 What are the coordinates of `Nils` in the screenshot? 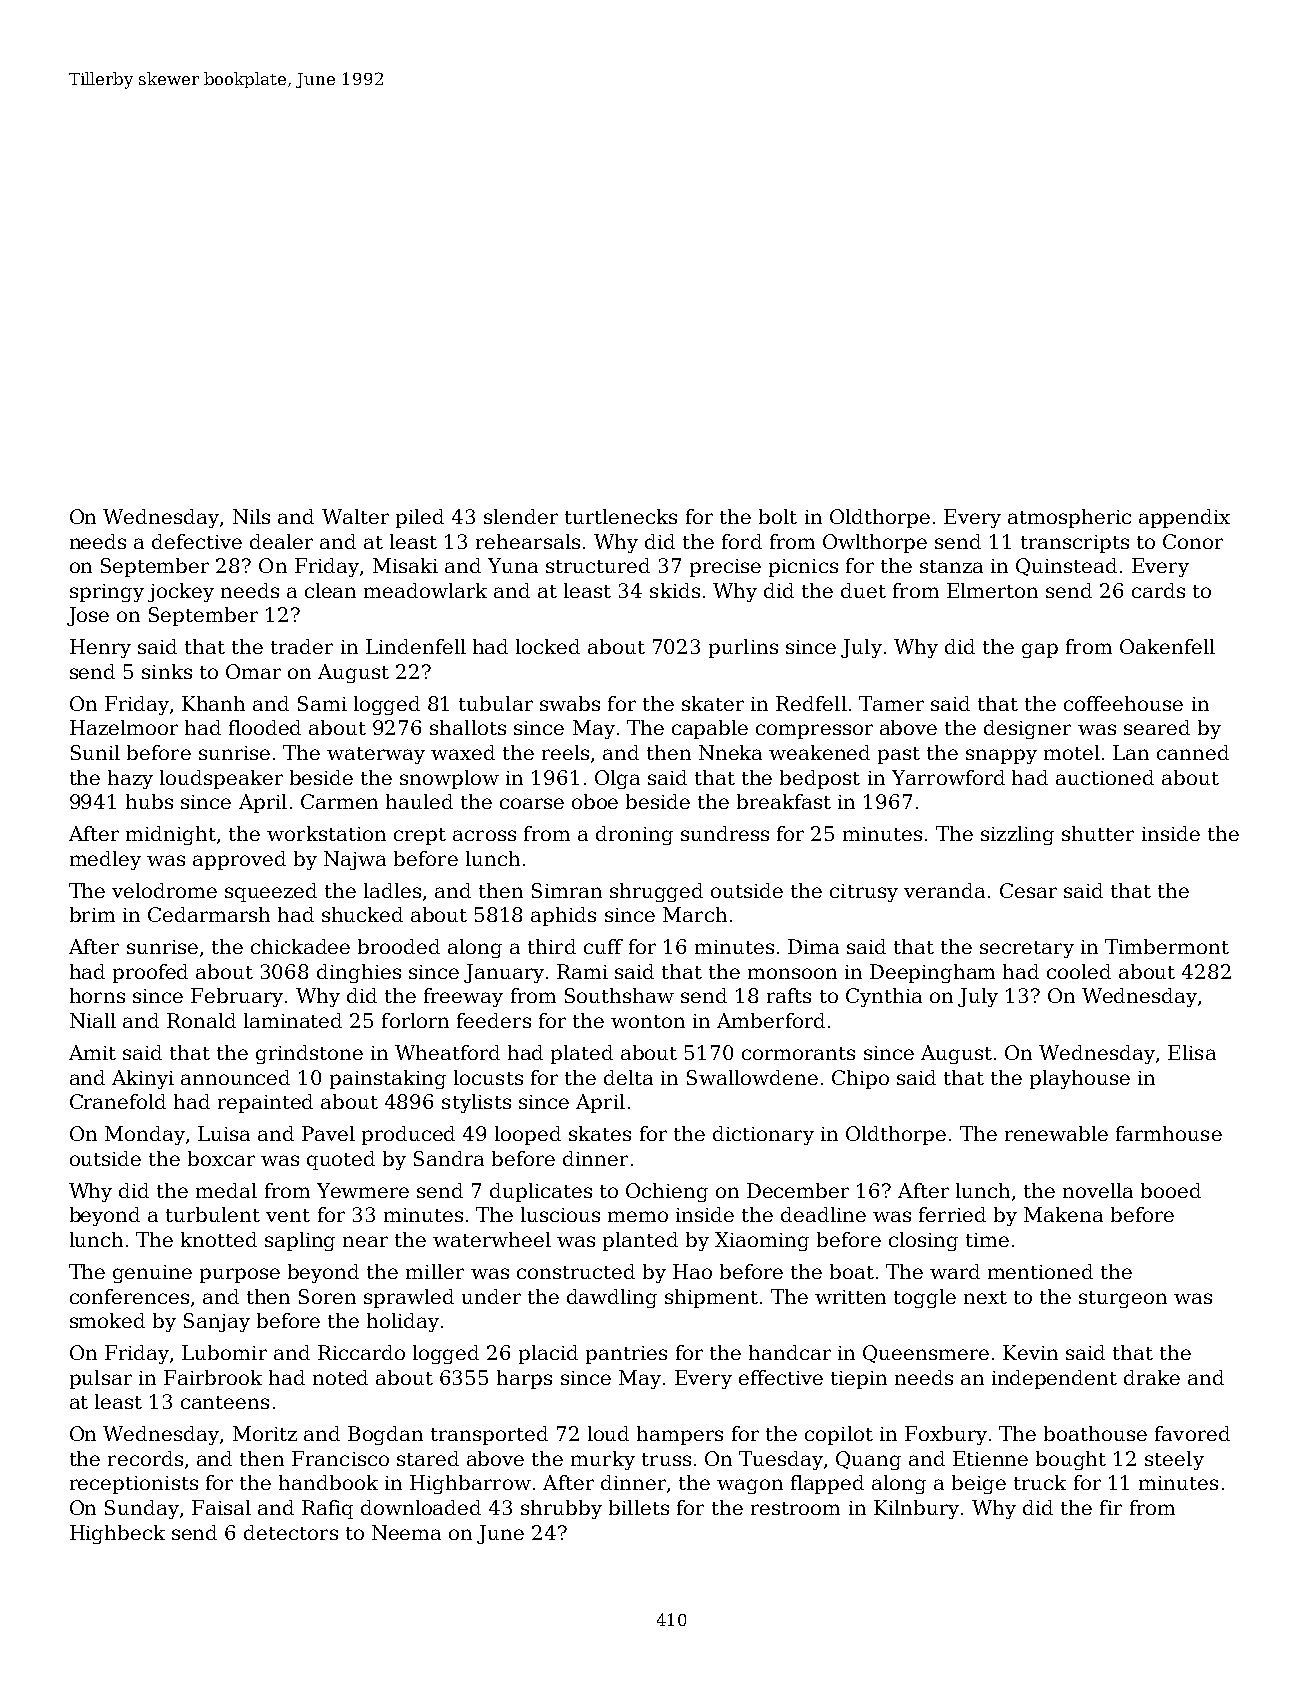 It's located at (251, 516).
